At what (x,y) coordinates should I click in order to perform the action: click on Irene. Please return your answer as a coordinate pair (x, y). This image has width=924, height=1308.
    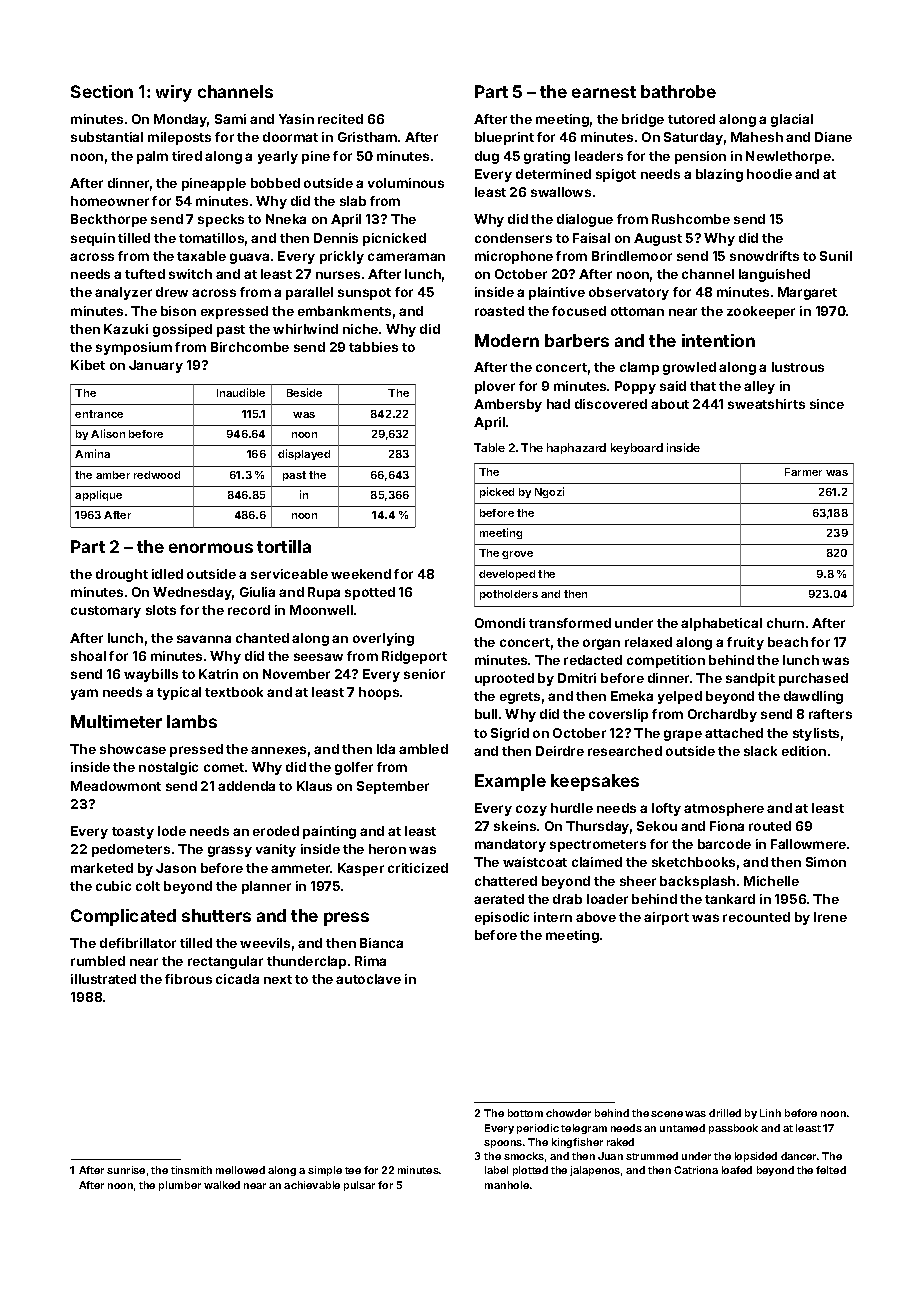
    Looking at the image, I should click on (830, 917).
